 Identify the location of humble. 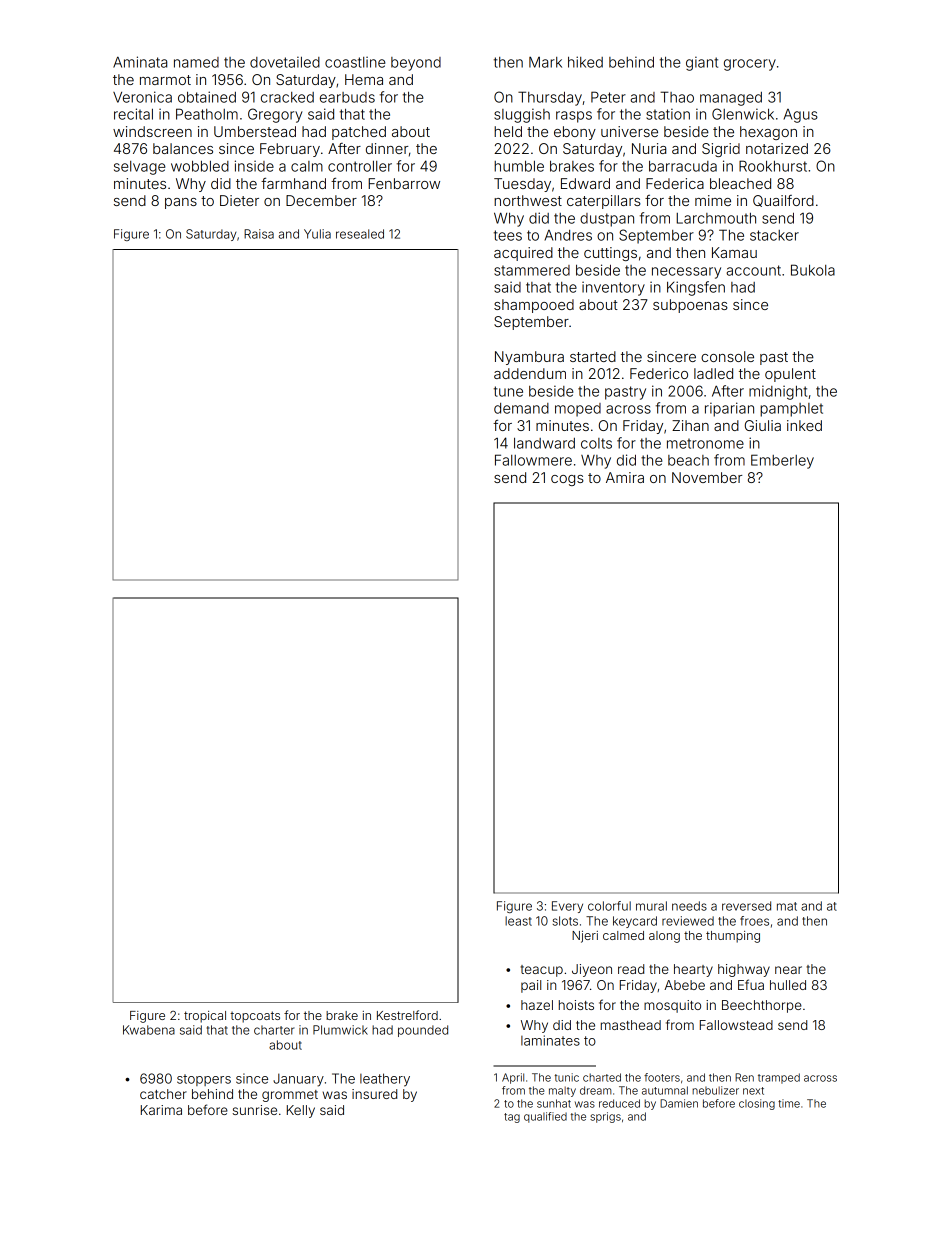
(519, 166).
